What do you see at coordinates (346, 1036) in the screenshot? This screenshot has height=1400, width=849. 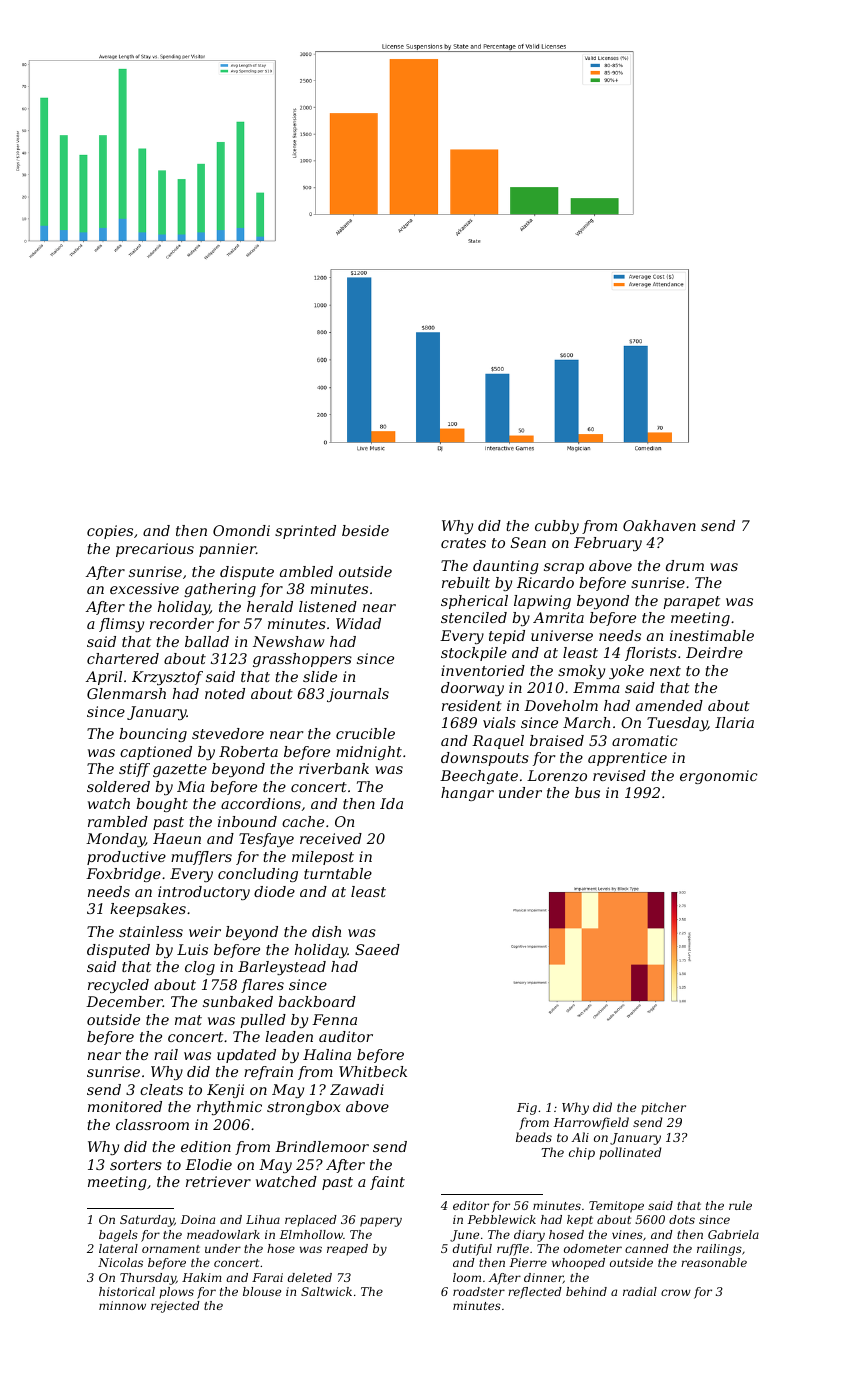 I see `auditor` at bounding box center [346, 1036].
